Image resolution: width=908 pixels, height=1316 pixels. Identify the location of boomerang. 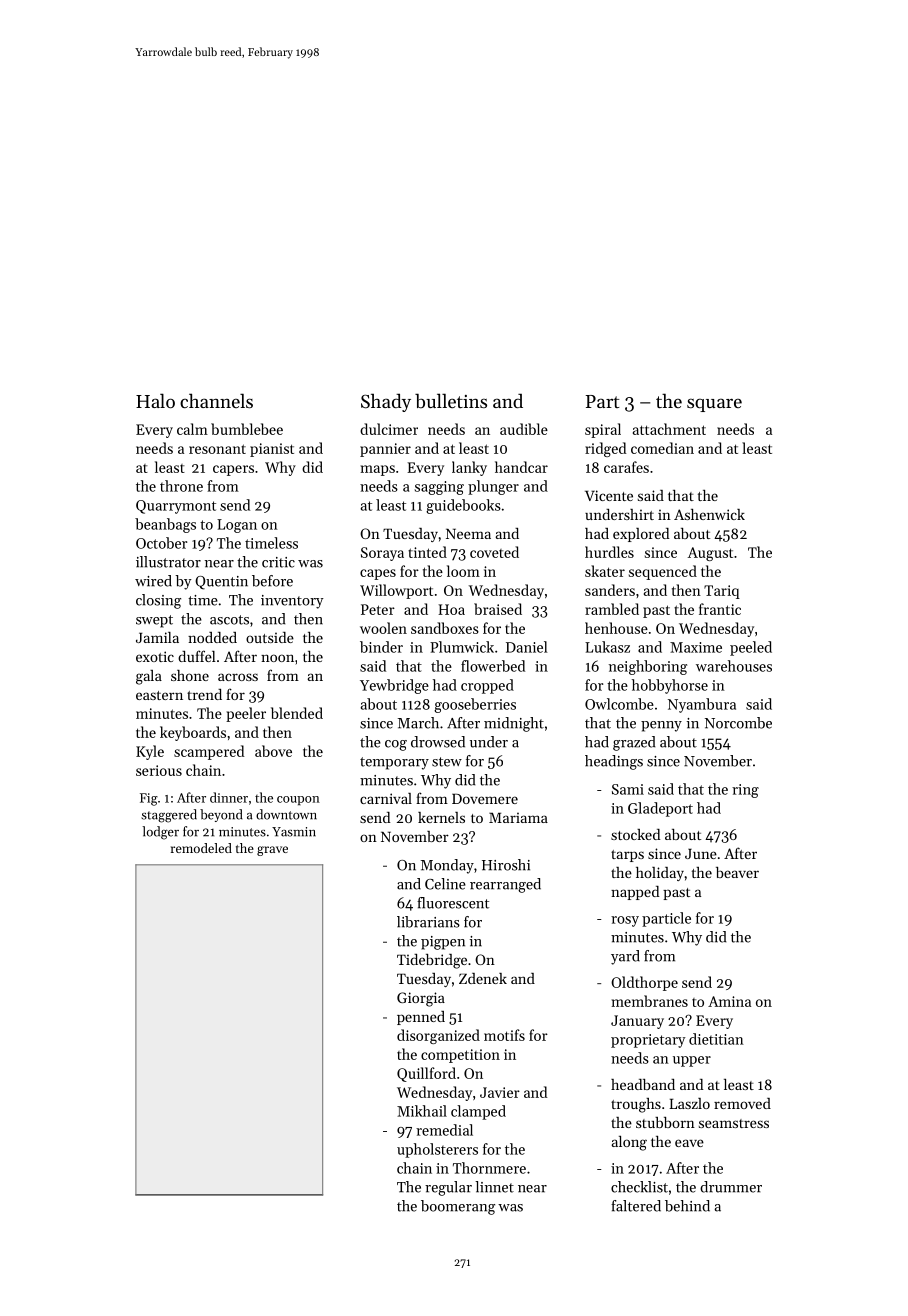
(458, 1207).
